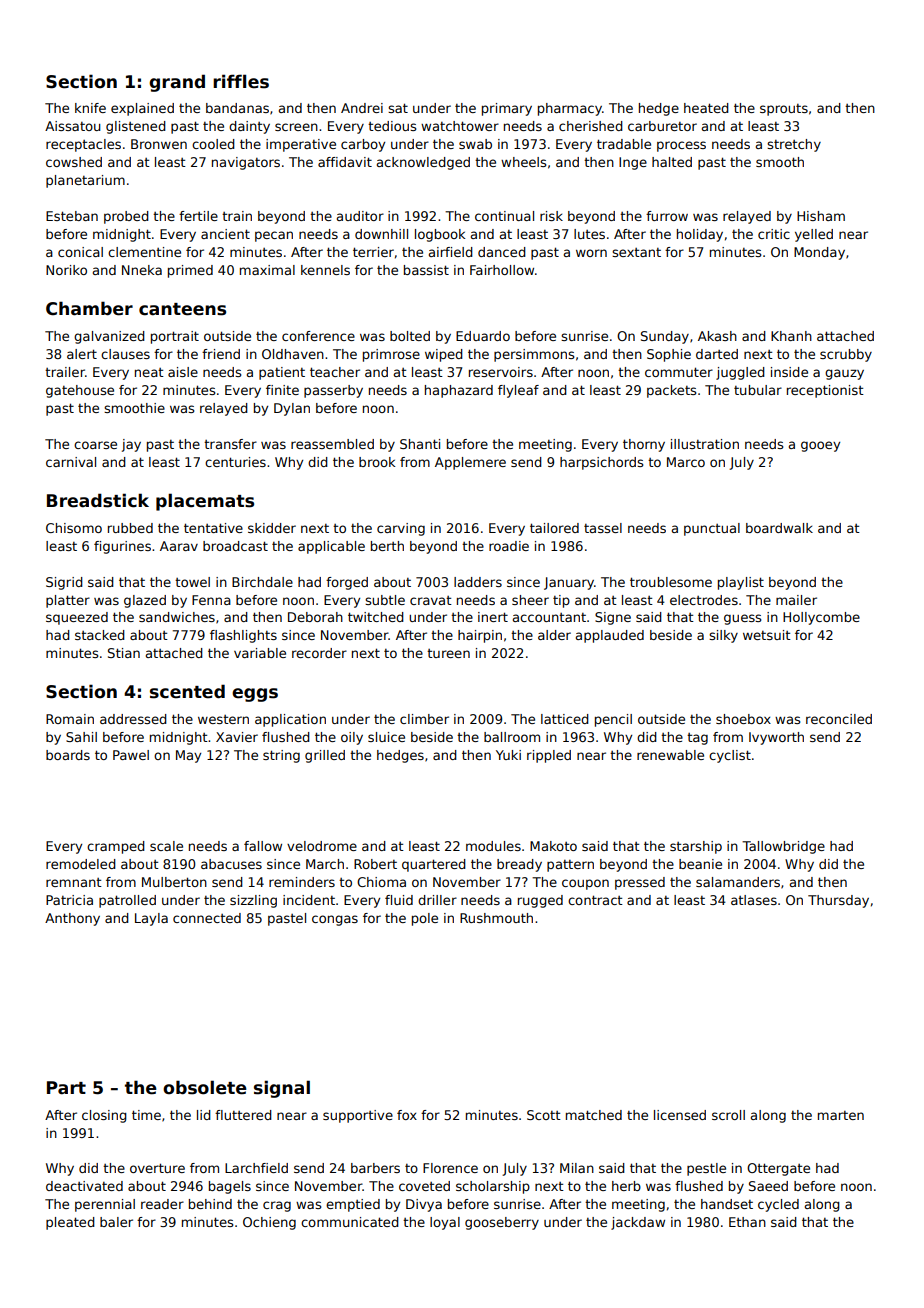 This screenshot has width=924, height=1308. Describe the element at coordinates (783, 847) in the screenshot. I see `Tallowbridge` at that location.
